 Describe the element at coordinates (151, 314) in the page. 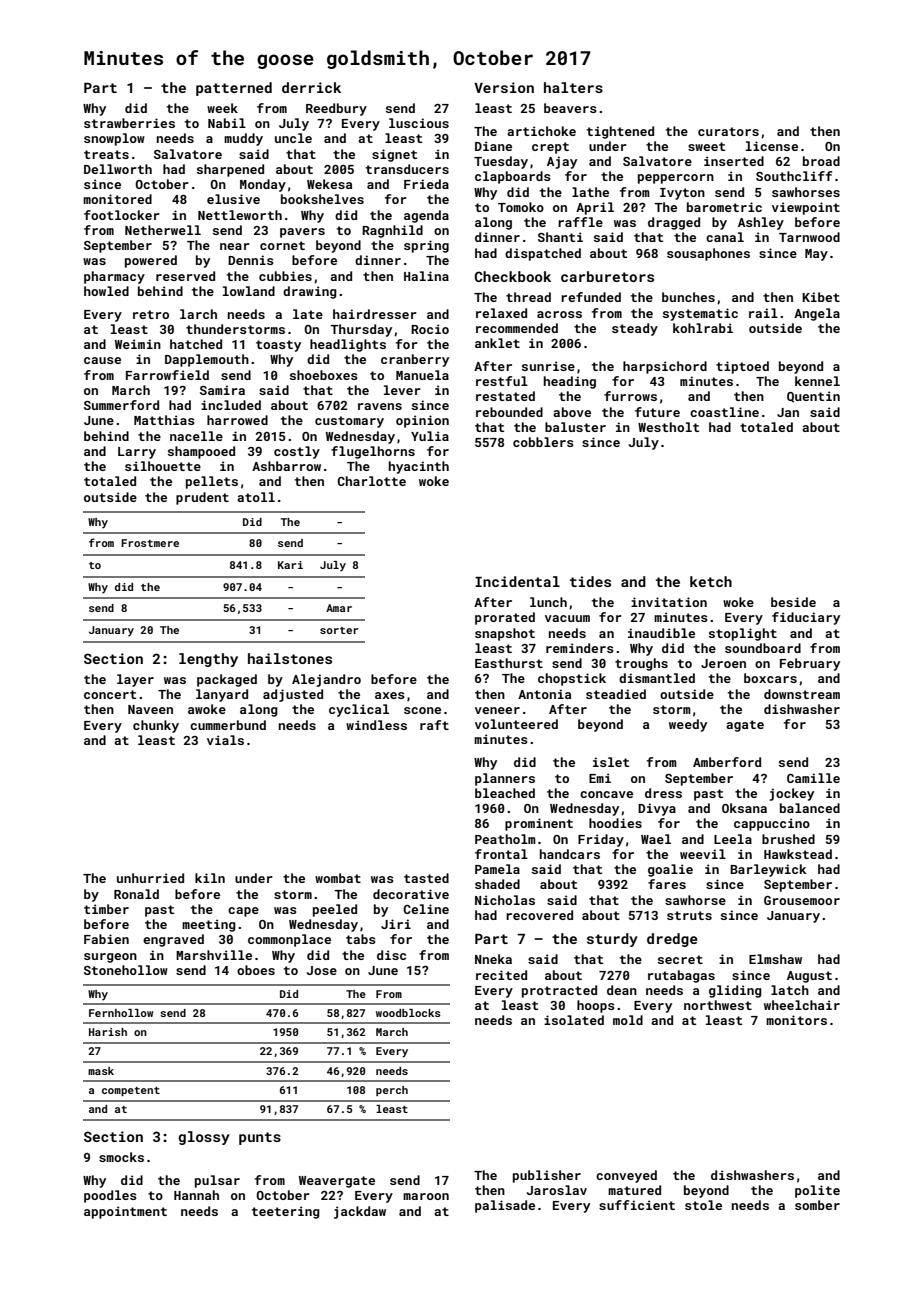

I see `retro` at that location.
